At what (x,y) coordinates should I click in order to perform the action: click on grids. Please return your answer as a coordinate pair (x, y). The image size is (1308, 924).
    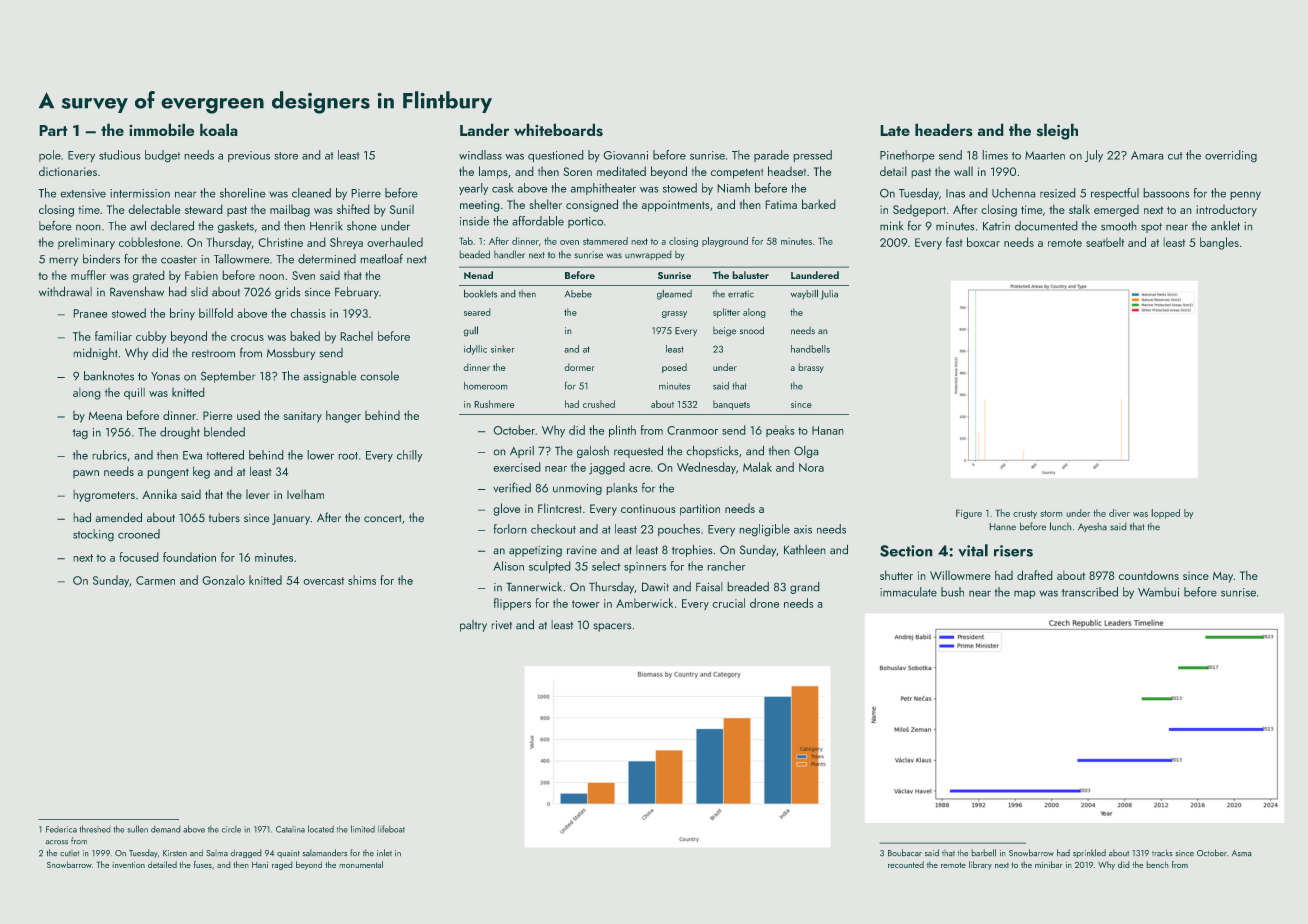
    Looking at the image, I should click on (288, 292).
